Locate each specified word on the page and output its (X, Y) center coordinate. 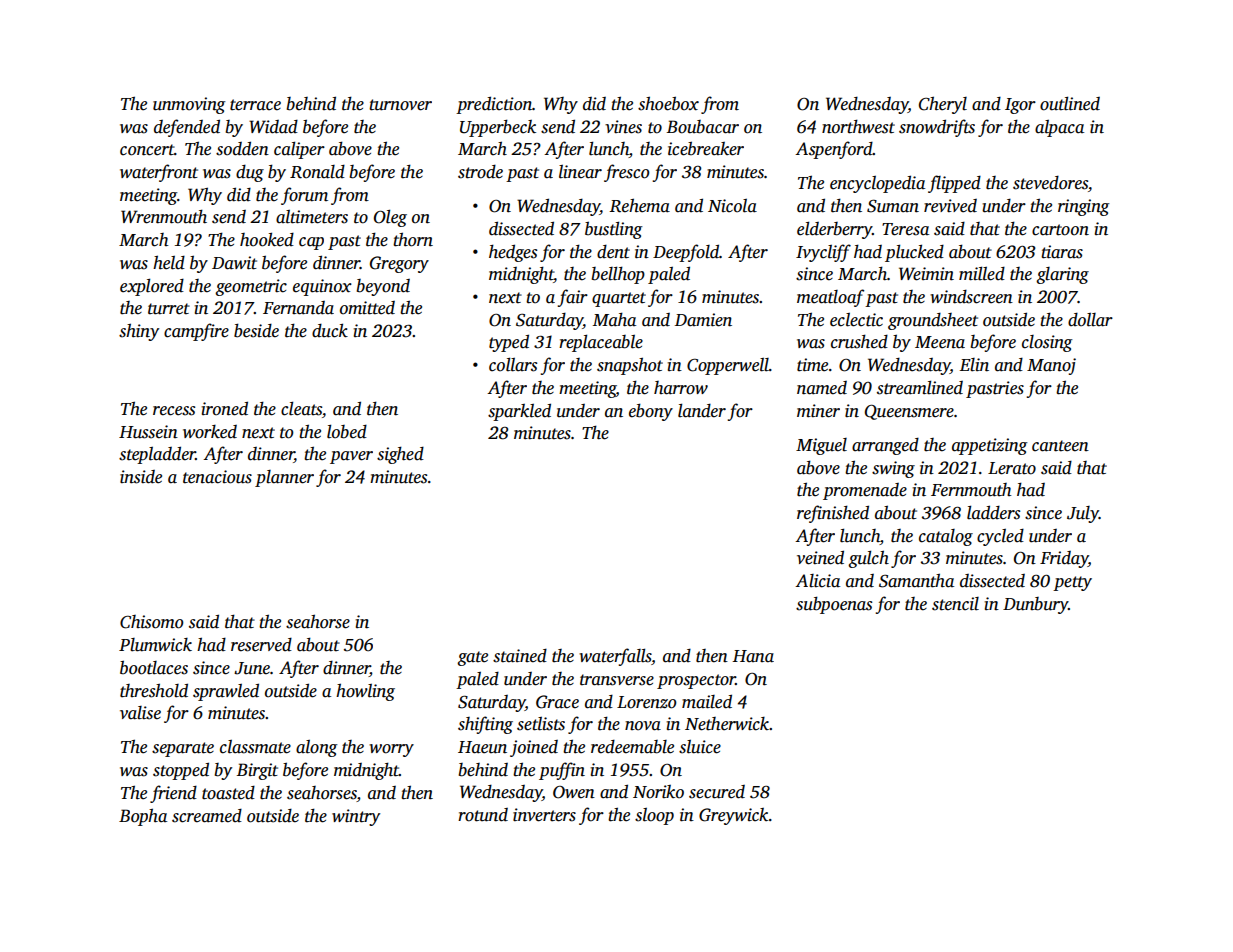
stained (520, 656)
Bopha (143, 817)
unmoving (189, 105)
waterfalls (615, 657)
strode (480, 172)
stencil (955, 604)
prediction (494, 105)
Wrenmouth (164, 216)
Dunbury (1035, 605)
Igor (1020, 106)
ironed (225, 408)
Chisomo (151, 622)
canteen (1060, 446)
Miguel (821, 446)
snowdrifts (937, 128)
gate (472, 658)
